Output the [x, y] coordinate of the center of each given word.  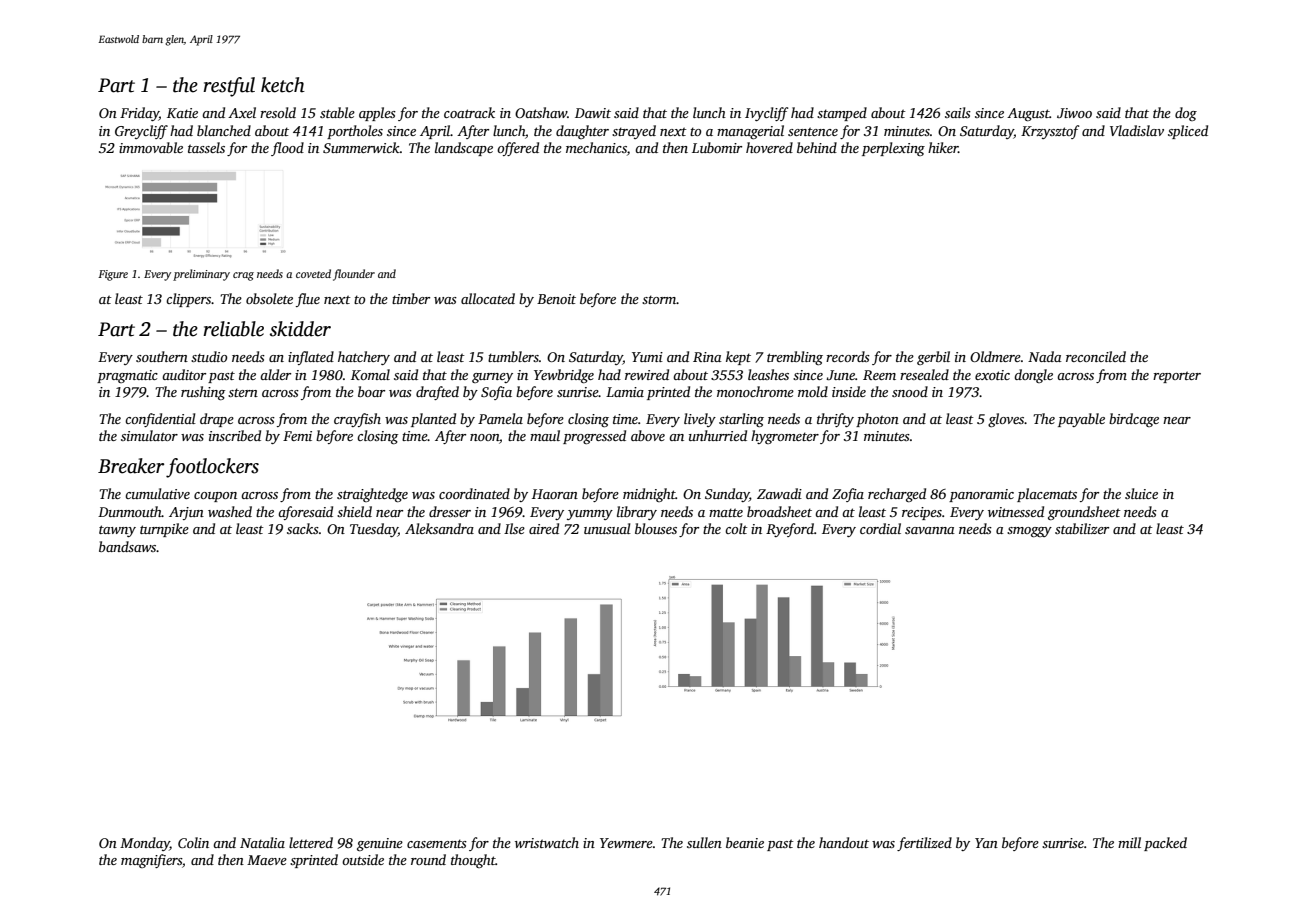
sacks [303, 528]
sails [958, 112]
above [648, 435]
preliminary [201, 275]
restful [229, 87]
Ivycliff [766, 114]
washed [230, 511]
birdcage [1134, 420]
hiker [943, 147]
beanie [745, 842]
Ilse [514, 528]
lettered [311, 842]
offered [518, 149]
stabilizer [1082, 528]
